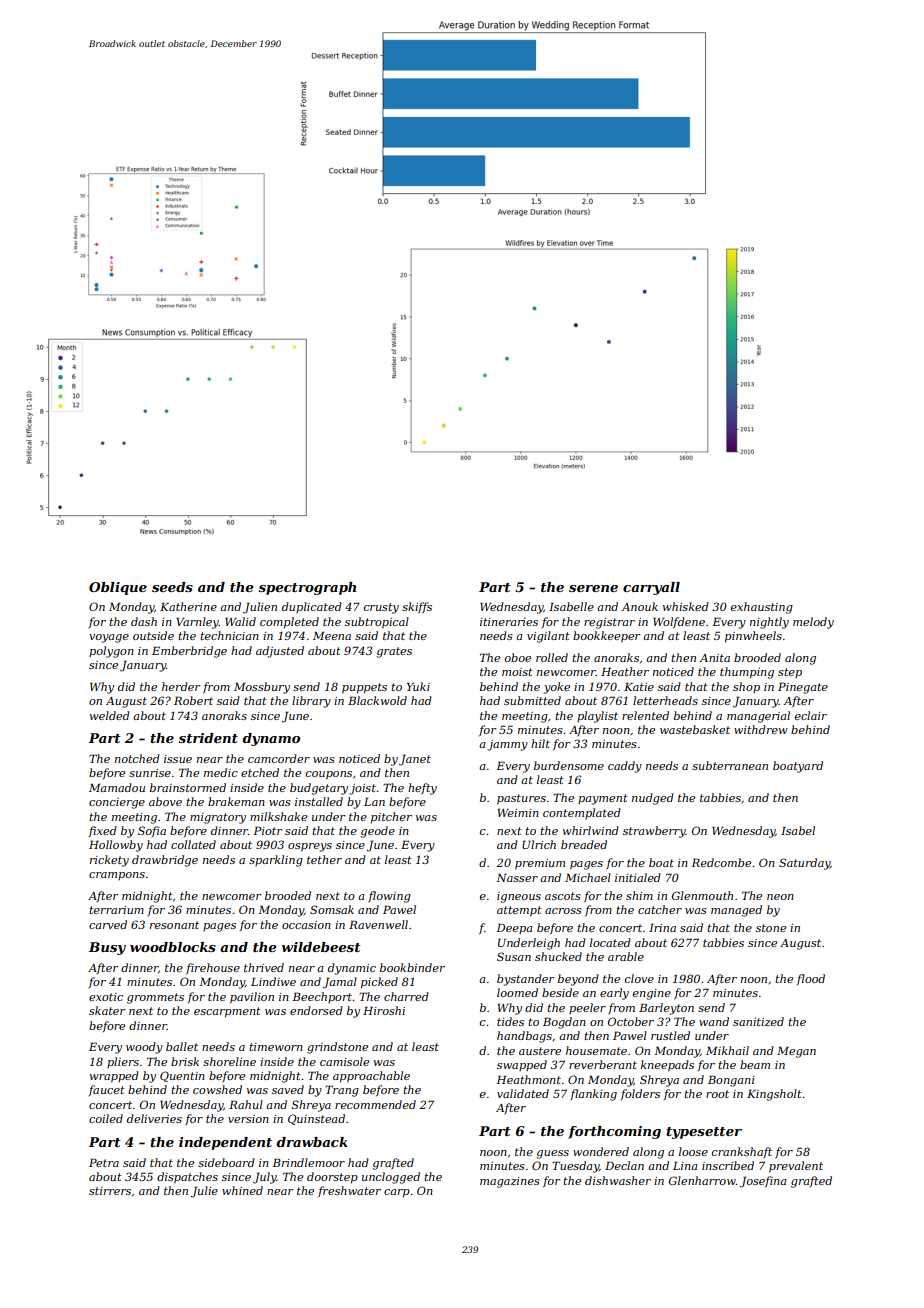 The image size is (924, 1308). I want to click on nudged, so click(653, 799).
